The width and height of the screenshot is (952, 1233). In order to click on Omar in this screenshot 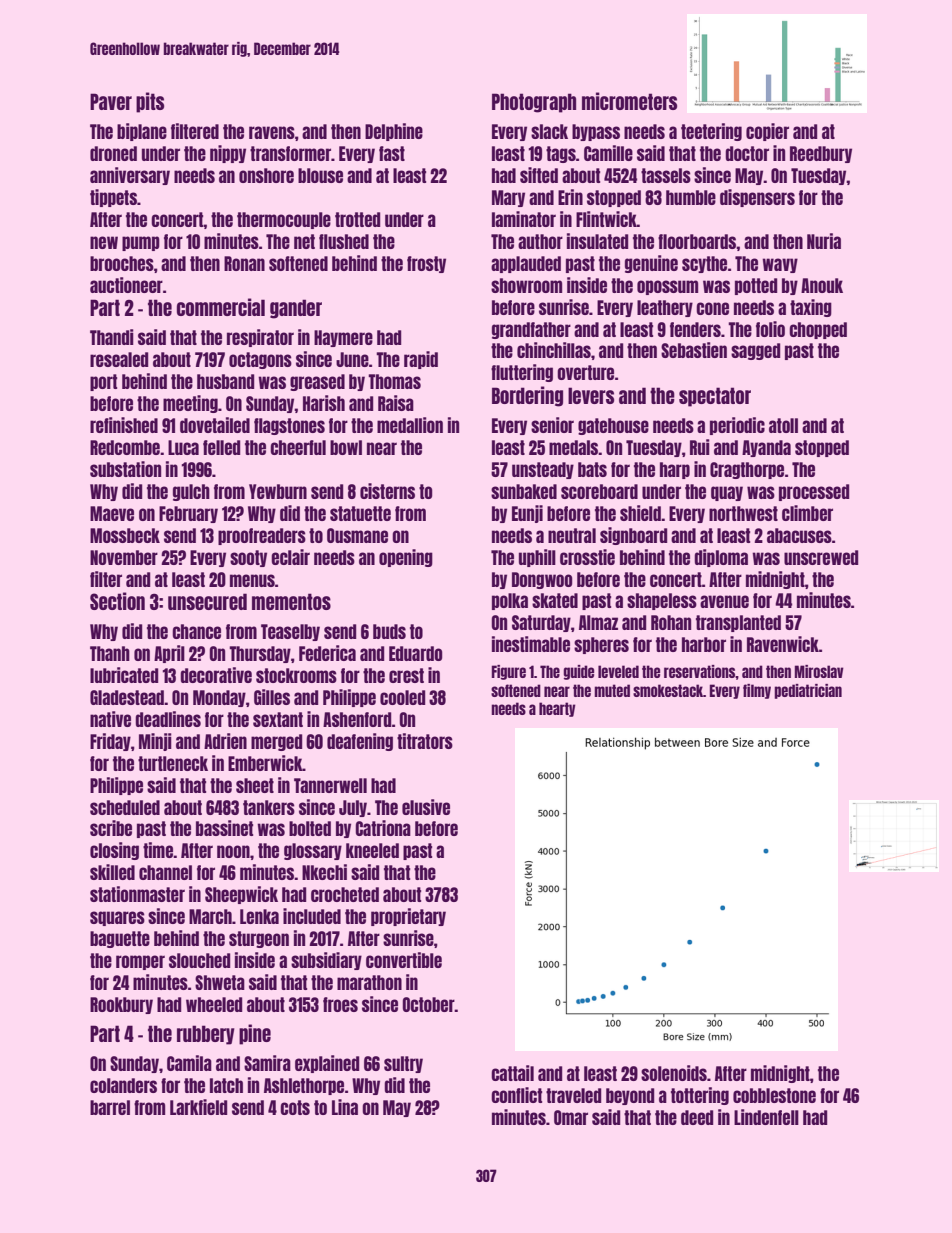, I will do `click(571, 1117)`.
